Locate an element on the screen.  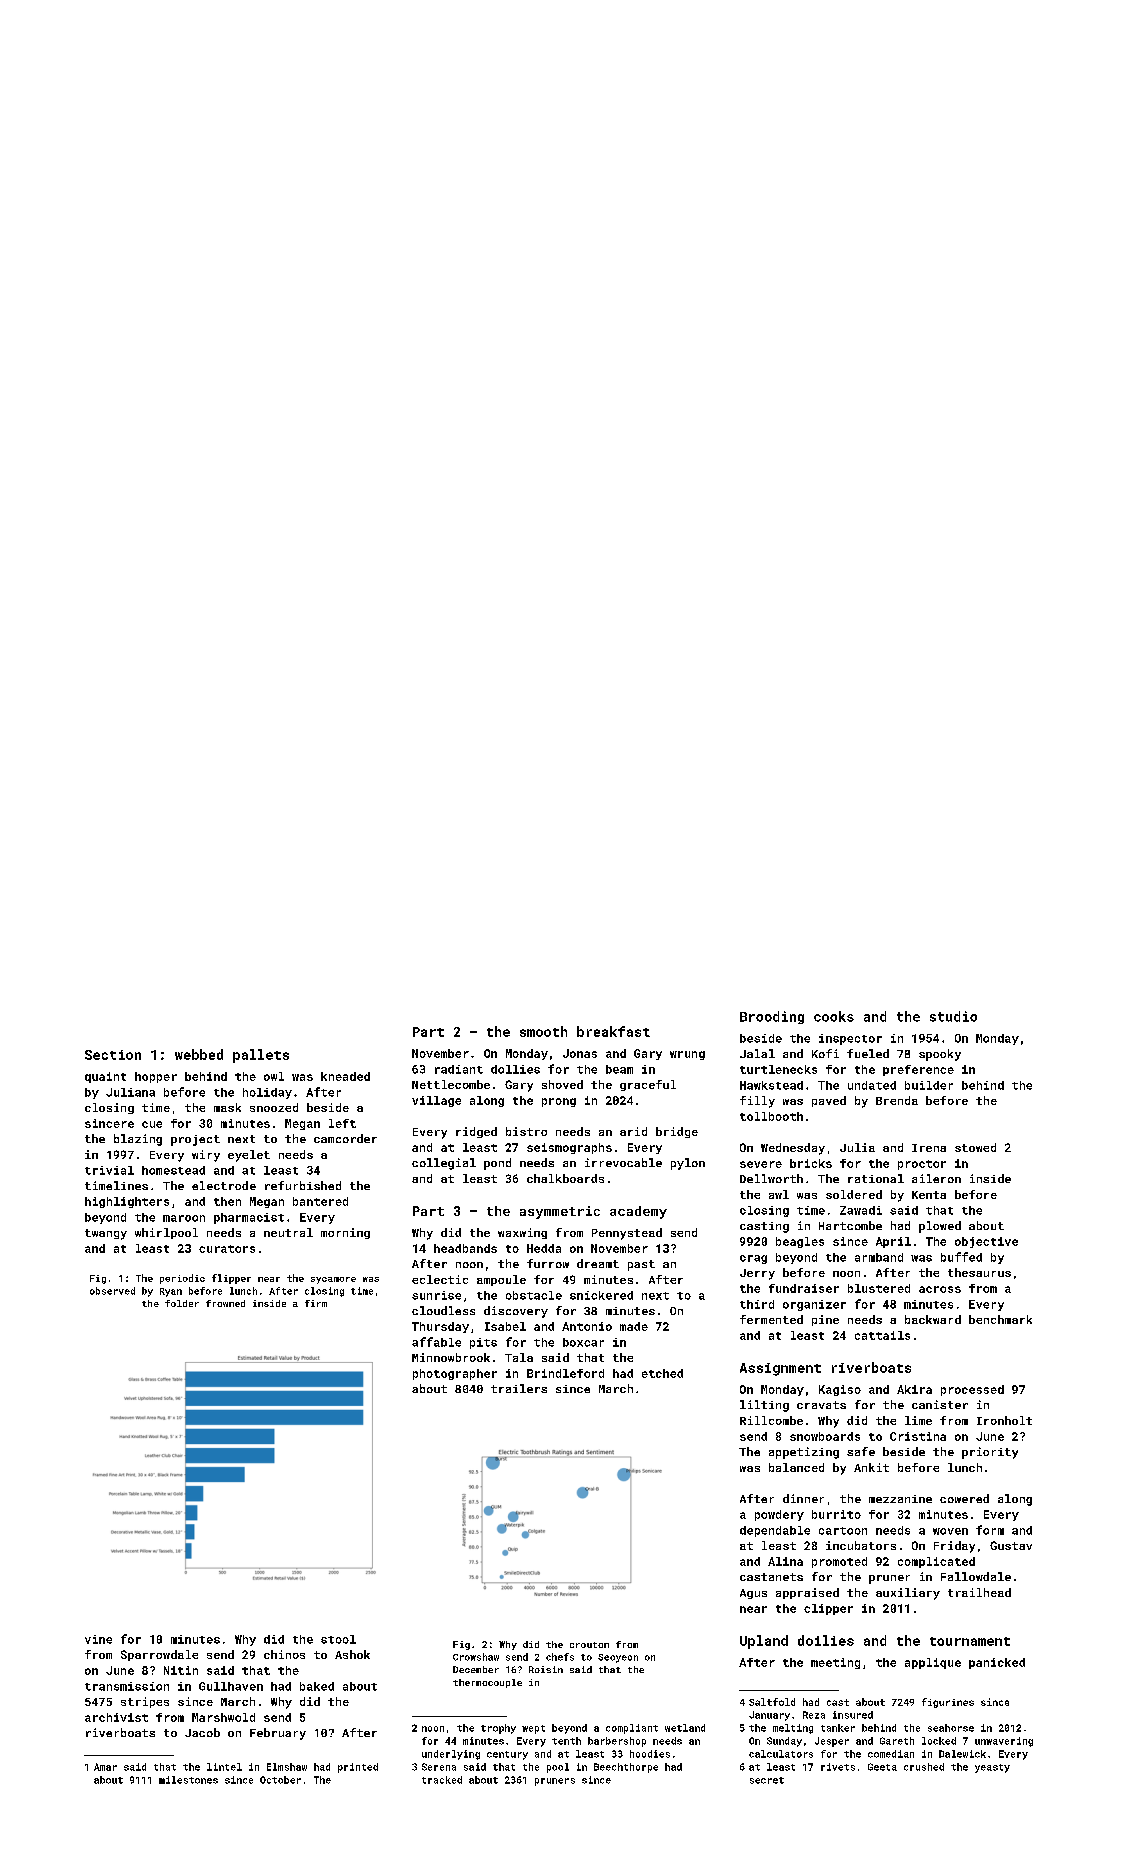
processed is located at coordinates (972, 1390).
